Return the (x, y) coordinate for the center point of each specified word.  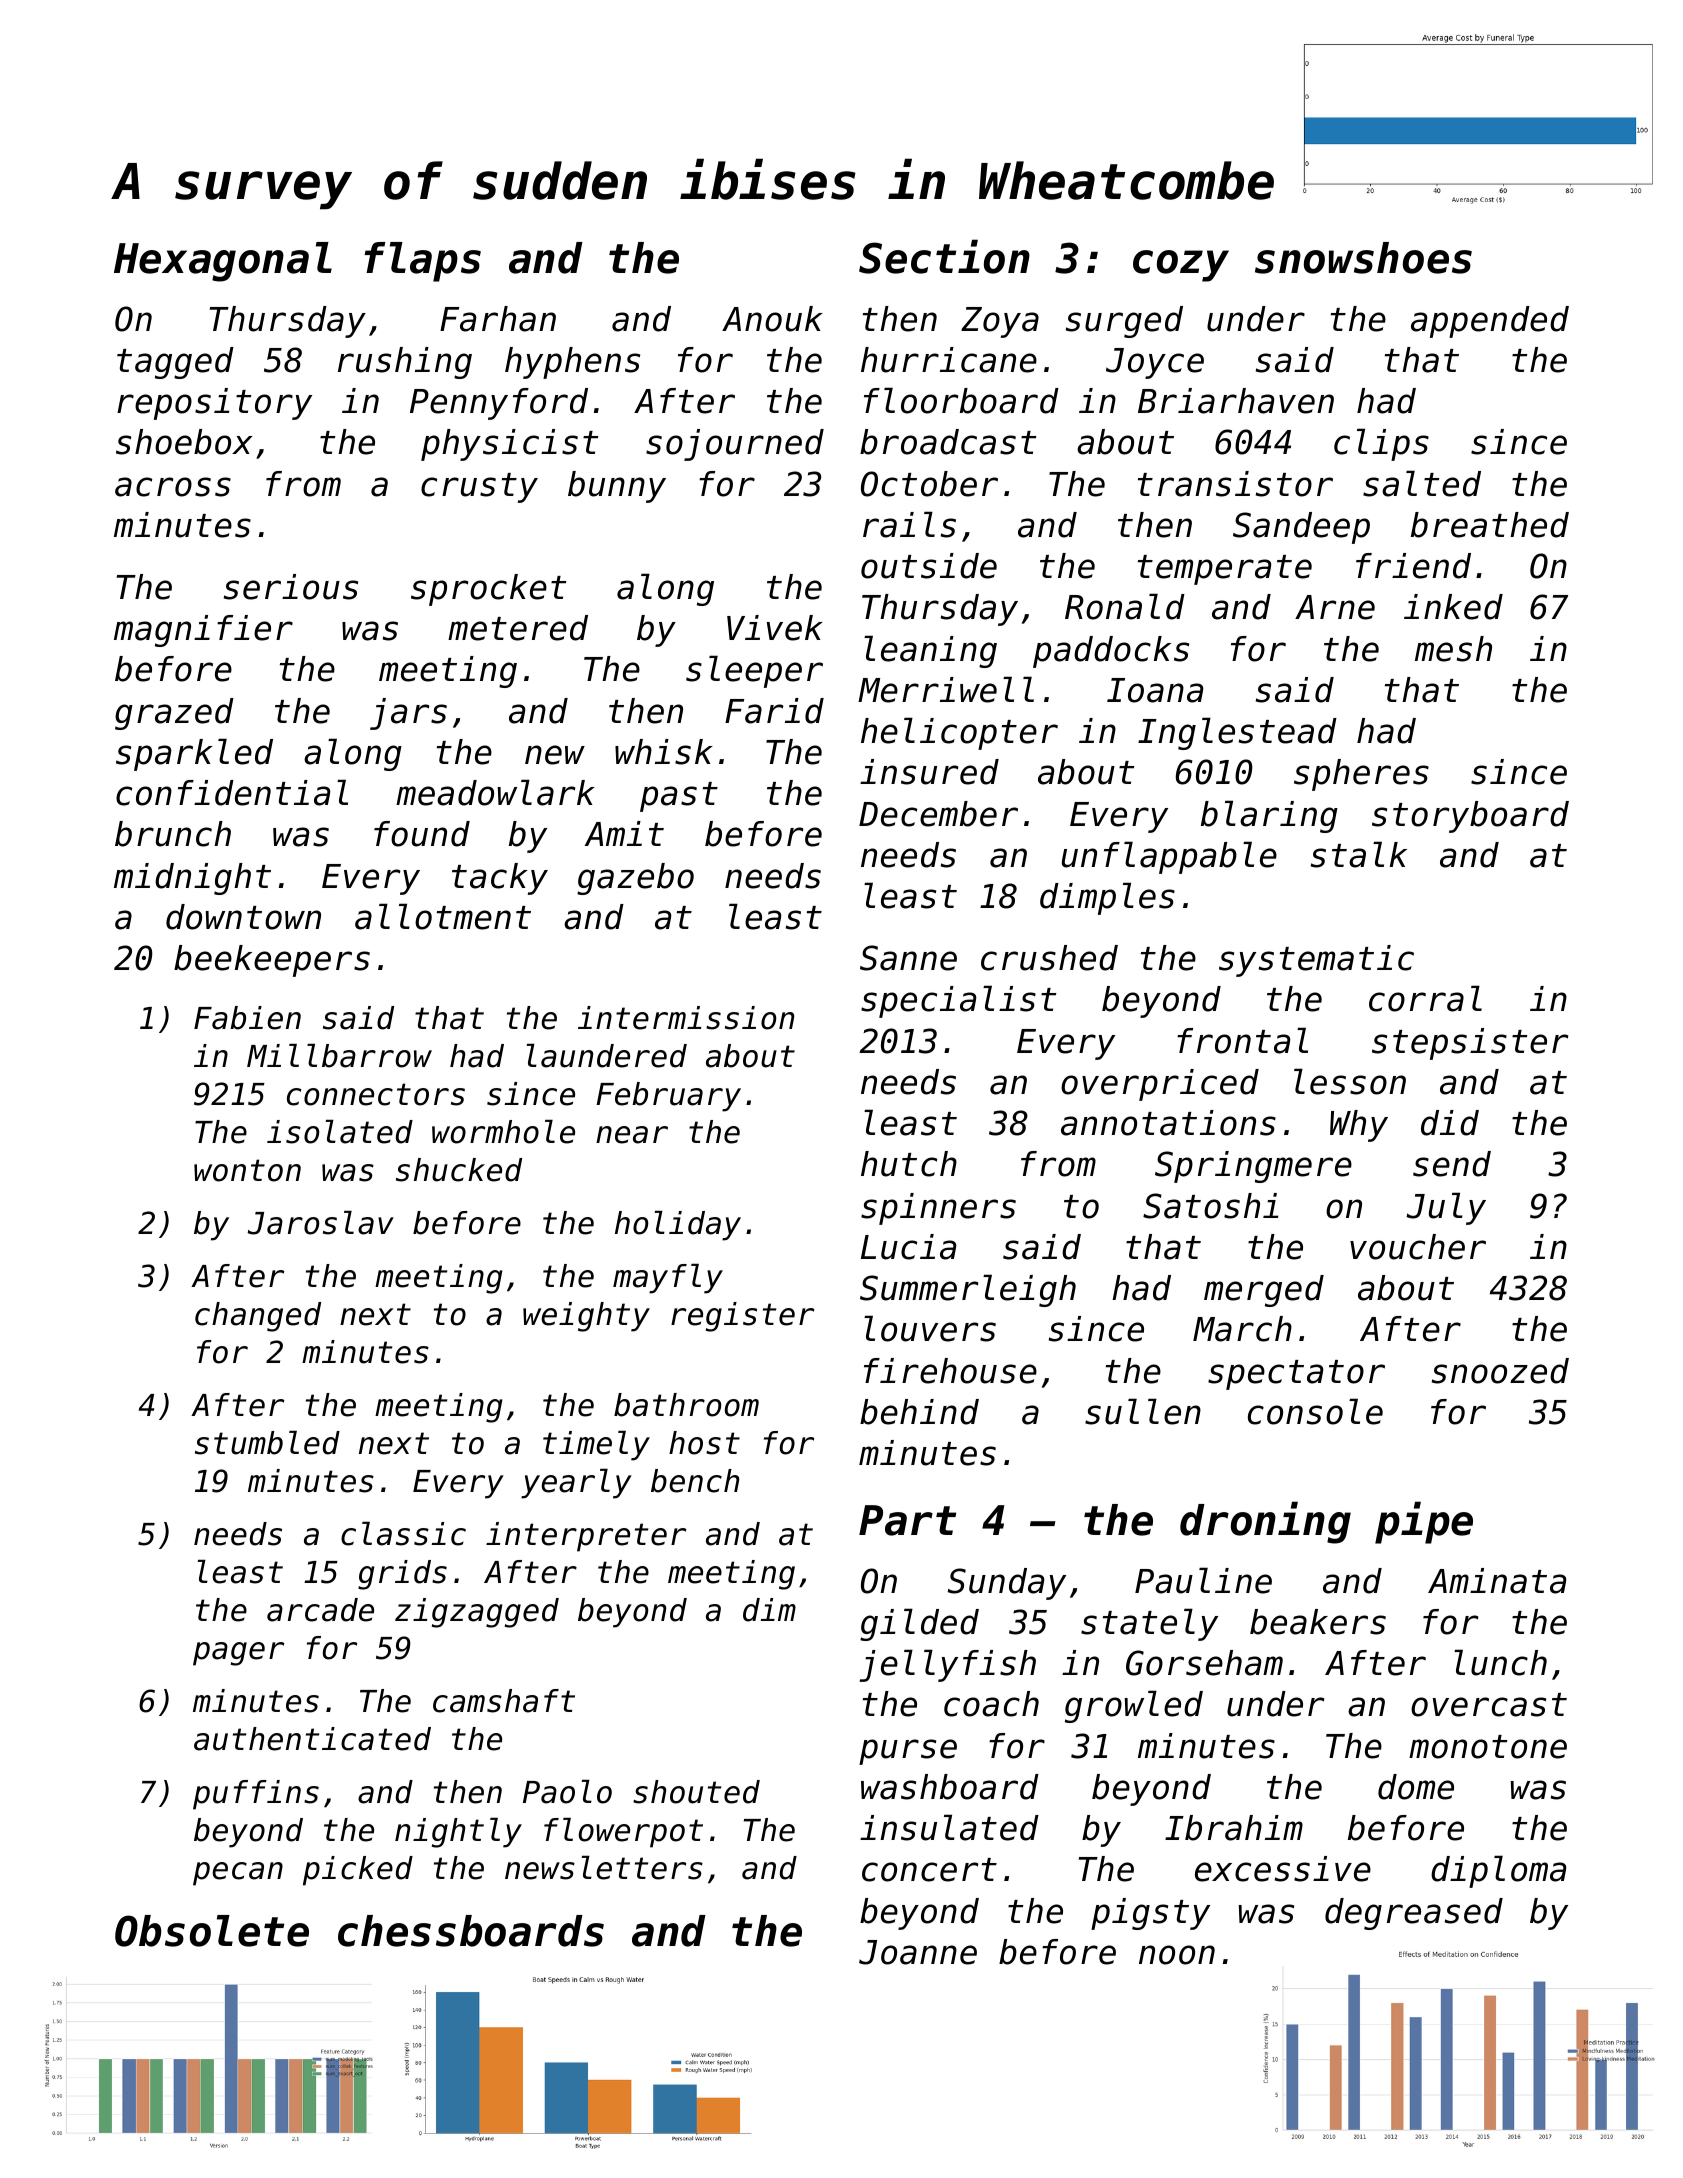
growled (1134, 1706)
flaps (422, 262)
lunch (1500, 1662)
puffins (256, 1795)
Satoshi (1211, 1206)
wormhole (503, 1132)
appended (1490, 322)
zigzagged (477, 1613)
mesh (1453, 649)
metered (518, 628)
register (742, 1317)
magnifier (203, 631)
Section (944, 256)
